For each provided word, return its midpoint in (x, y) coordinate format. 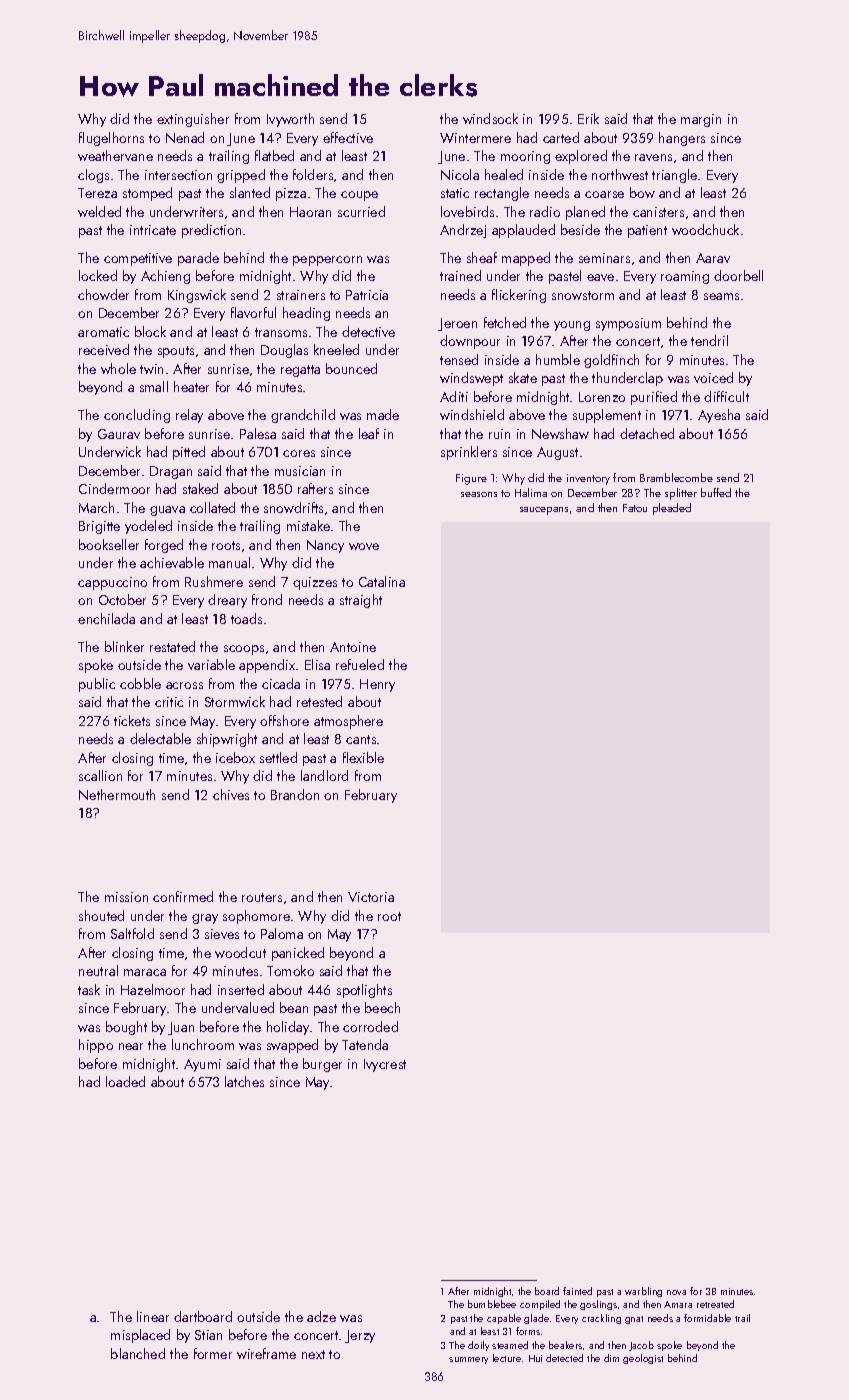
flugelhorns (111, 139)
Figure (471, 479)
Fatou (635, 508)
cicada (281, 683)
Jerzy (360, 1336)
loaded (125, 1081)
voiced (713, 377)
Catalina (382, 581)
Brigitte (99, 527)
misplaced (140, 1336)
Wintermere (475, 138)
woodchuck (705, 229)
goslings (598, 1305)
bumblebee (492, 1304)
